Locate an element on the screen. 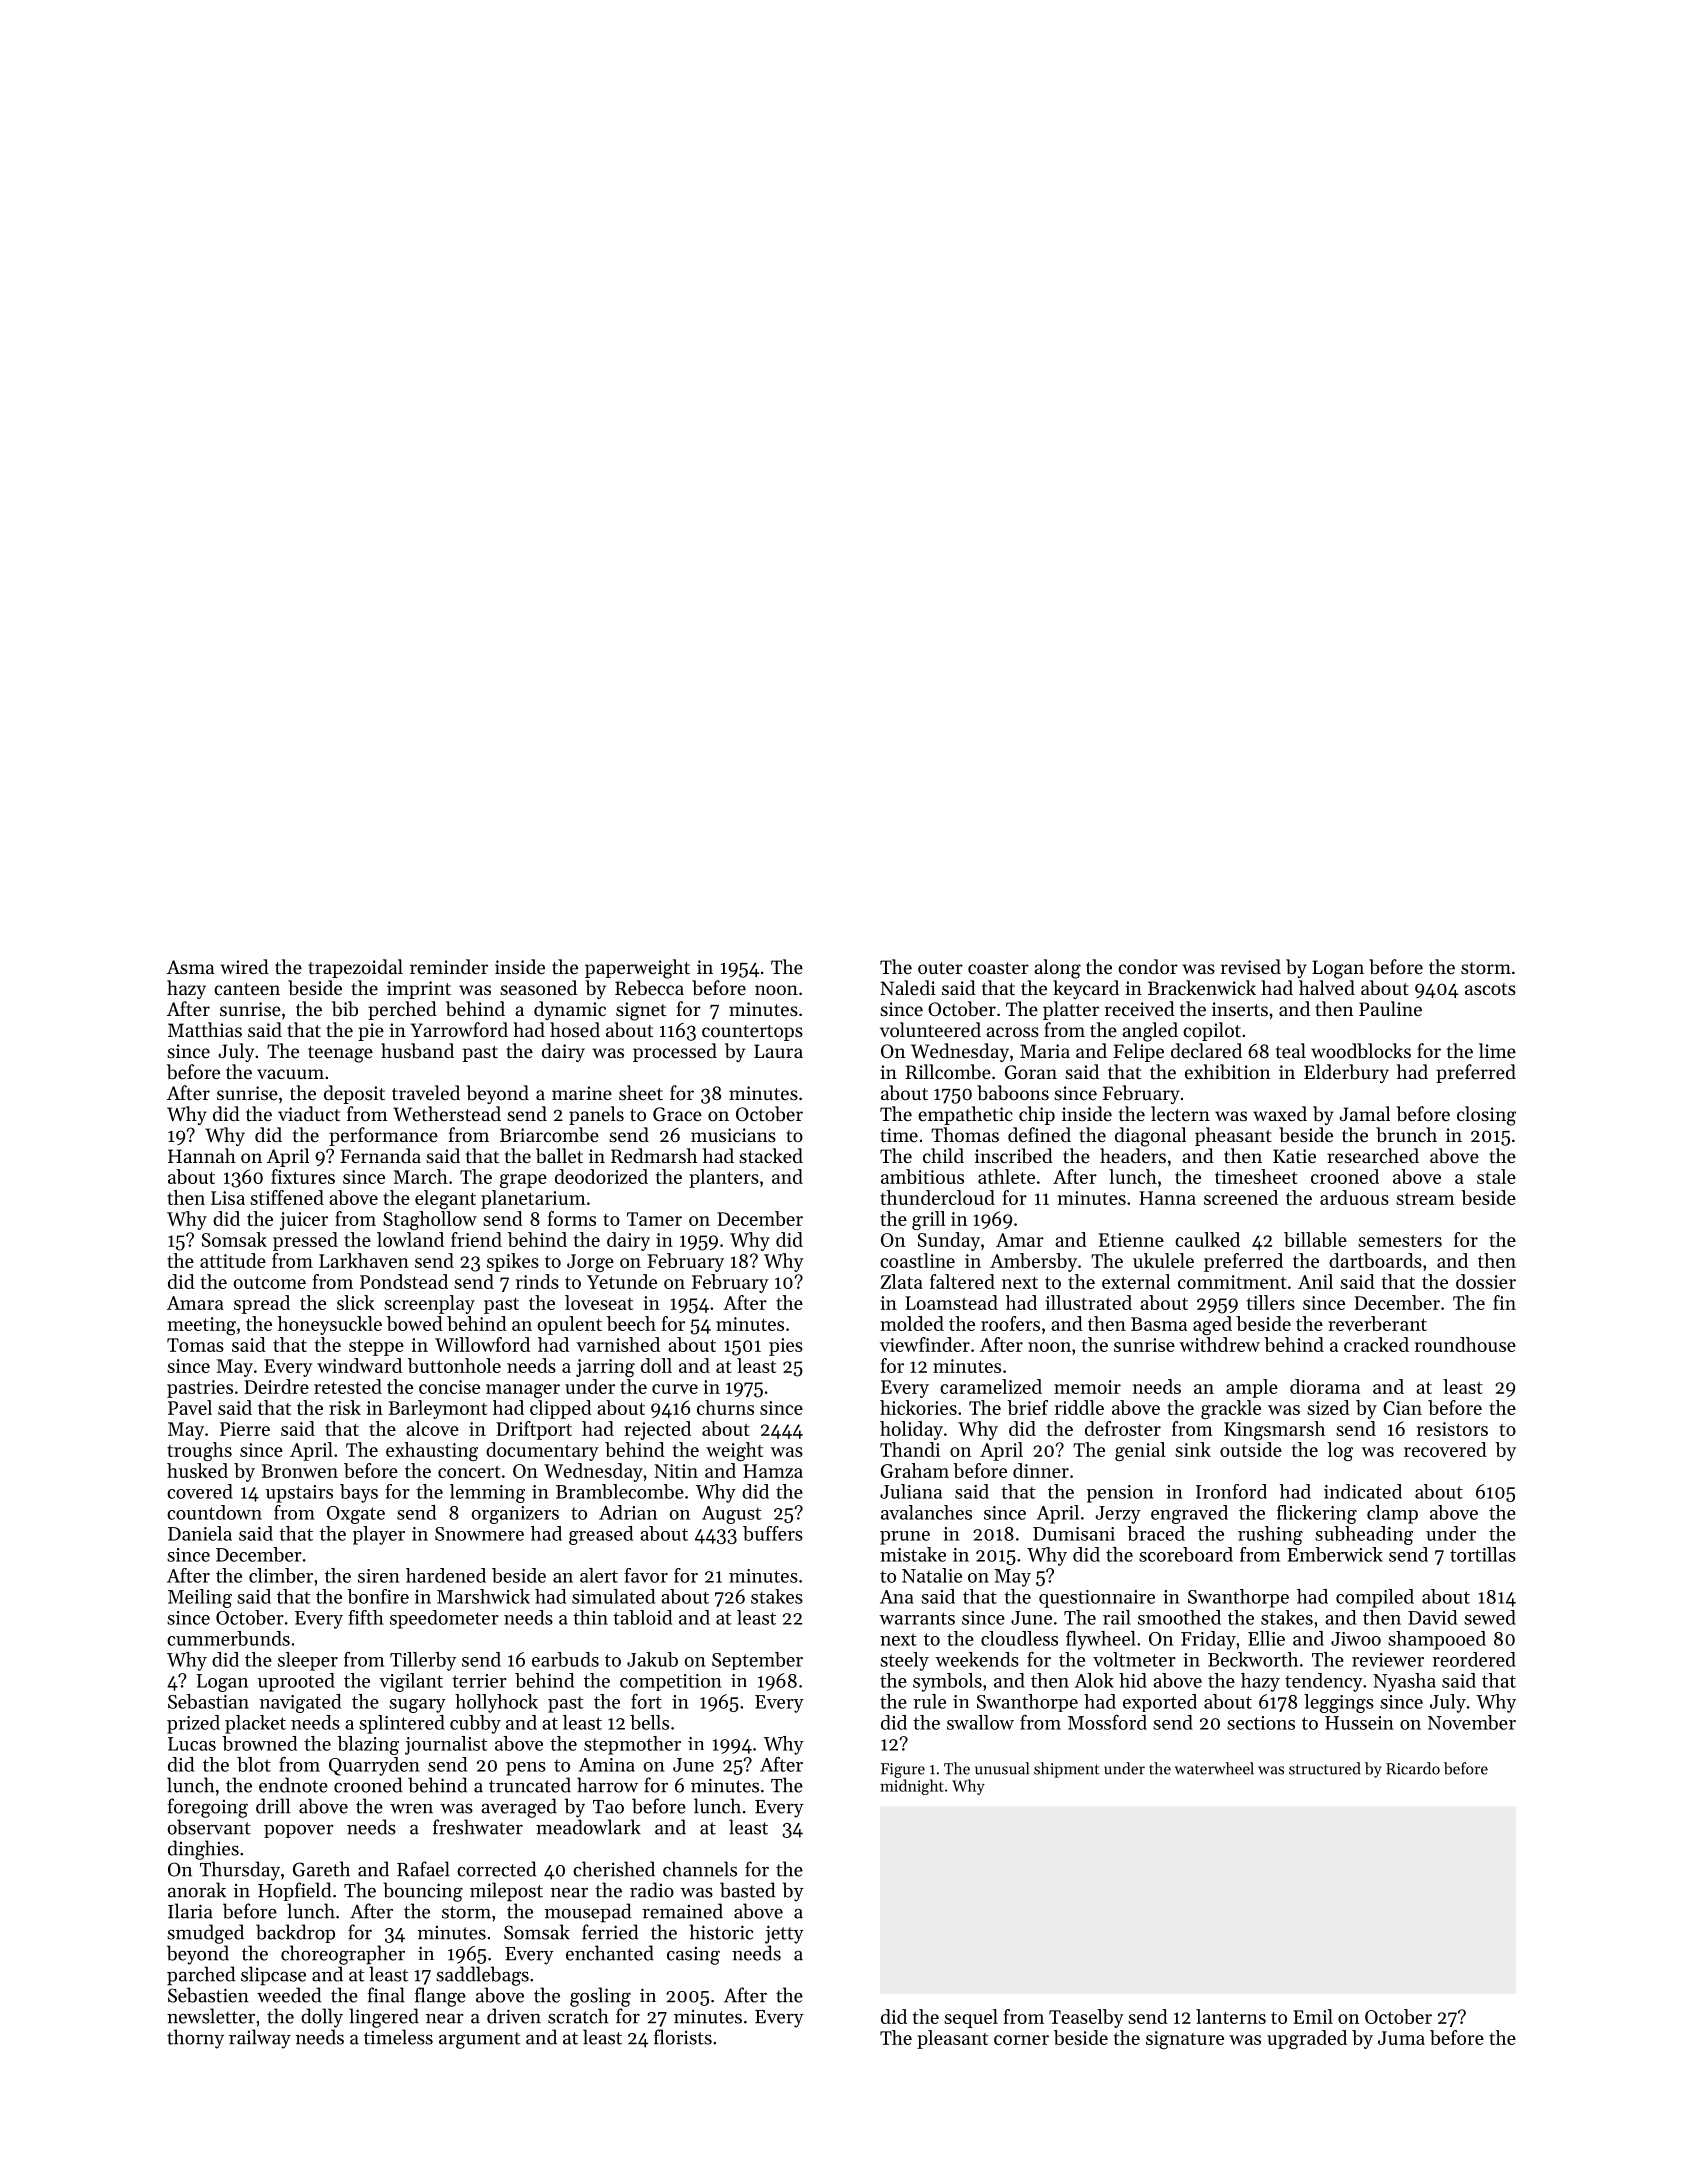 The image size is (1683, 2178). Deirdre is located at coordinates (276, 1386).
